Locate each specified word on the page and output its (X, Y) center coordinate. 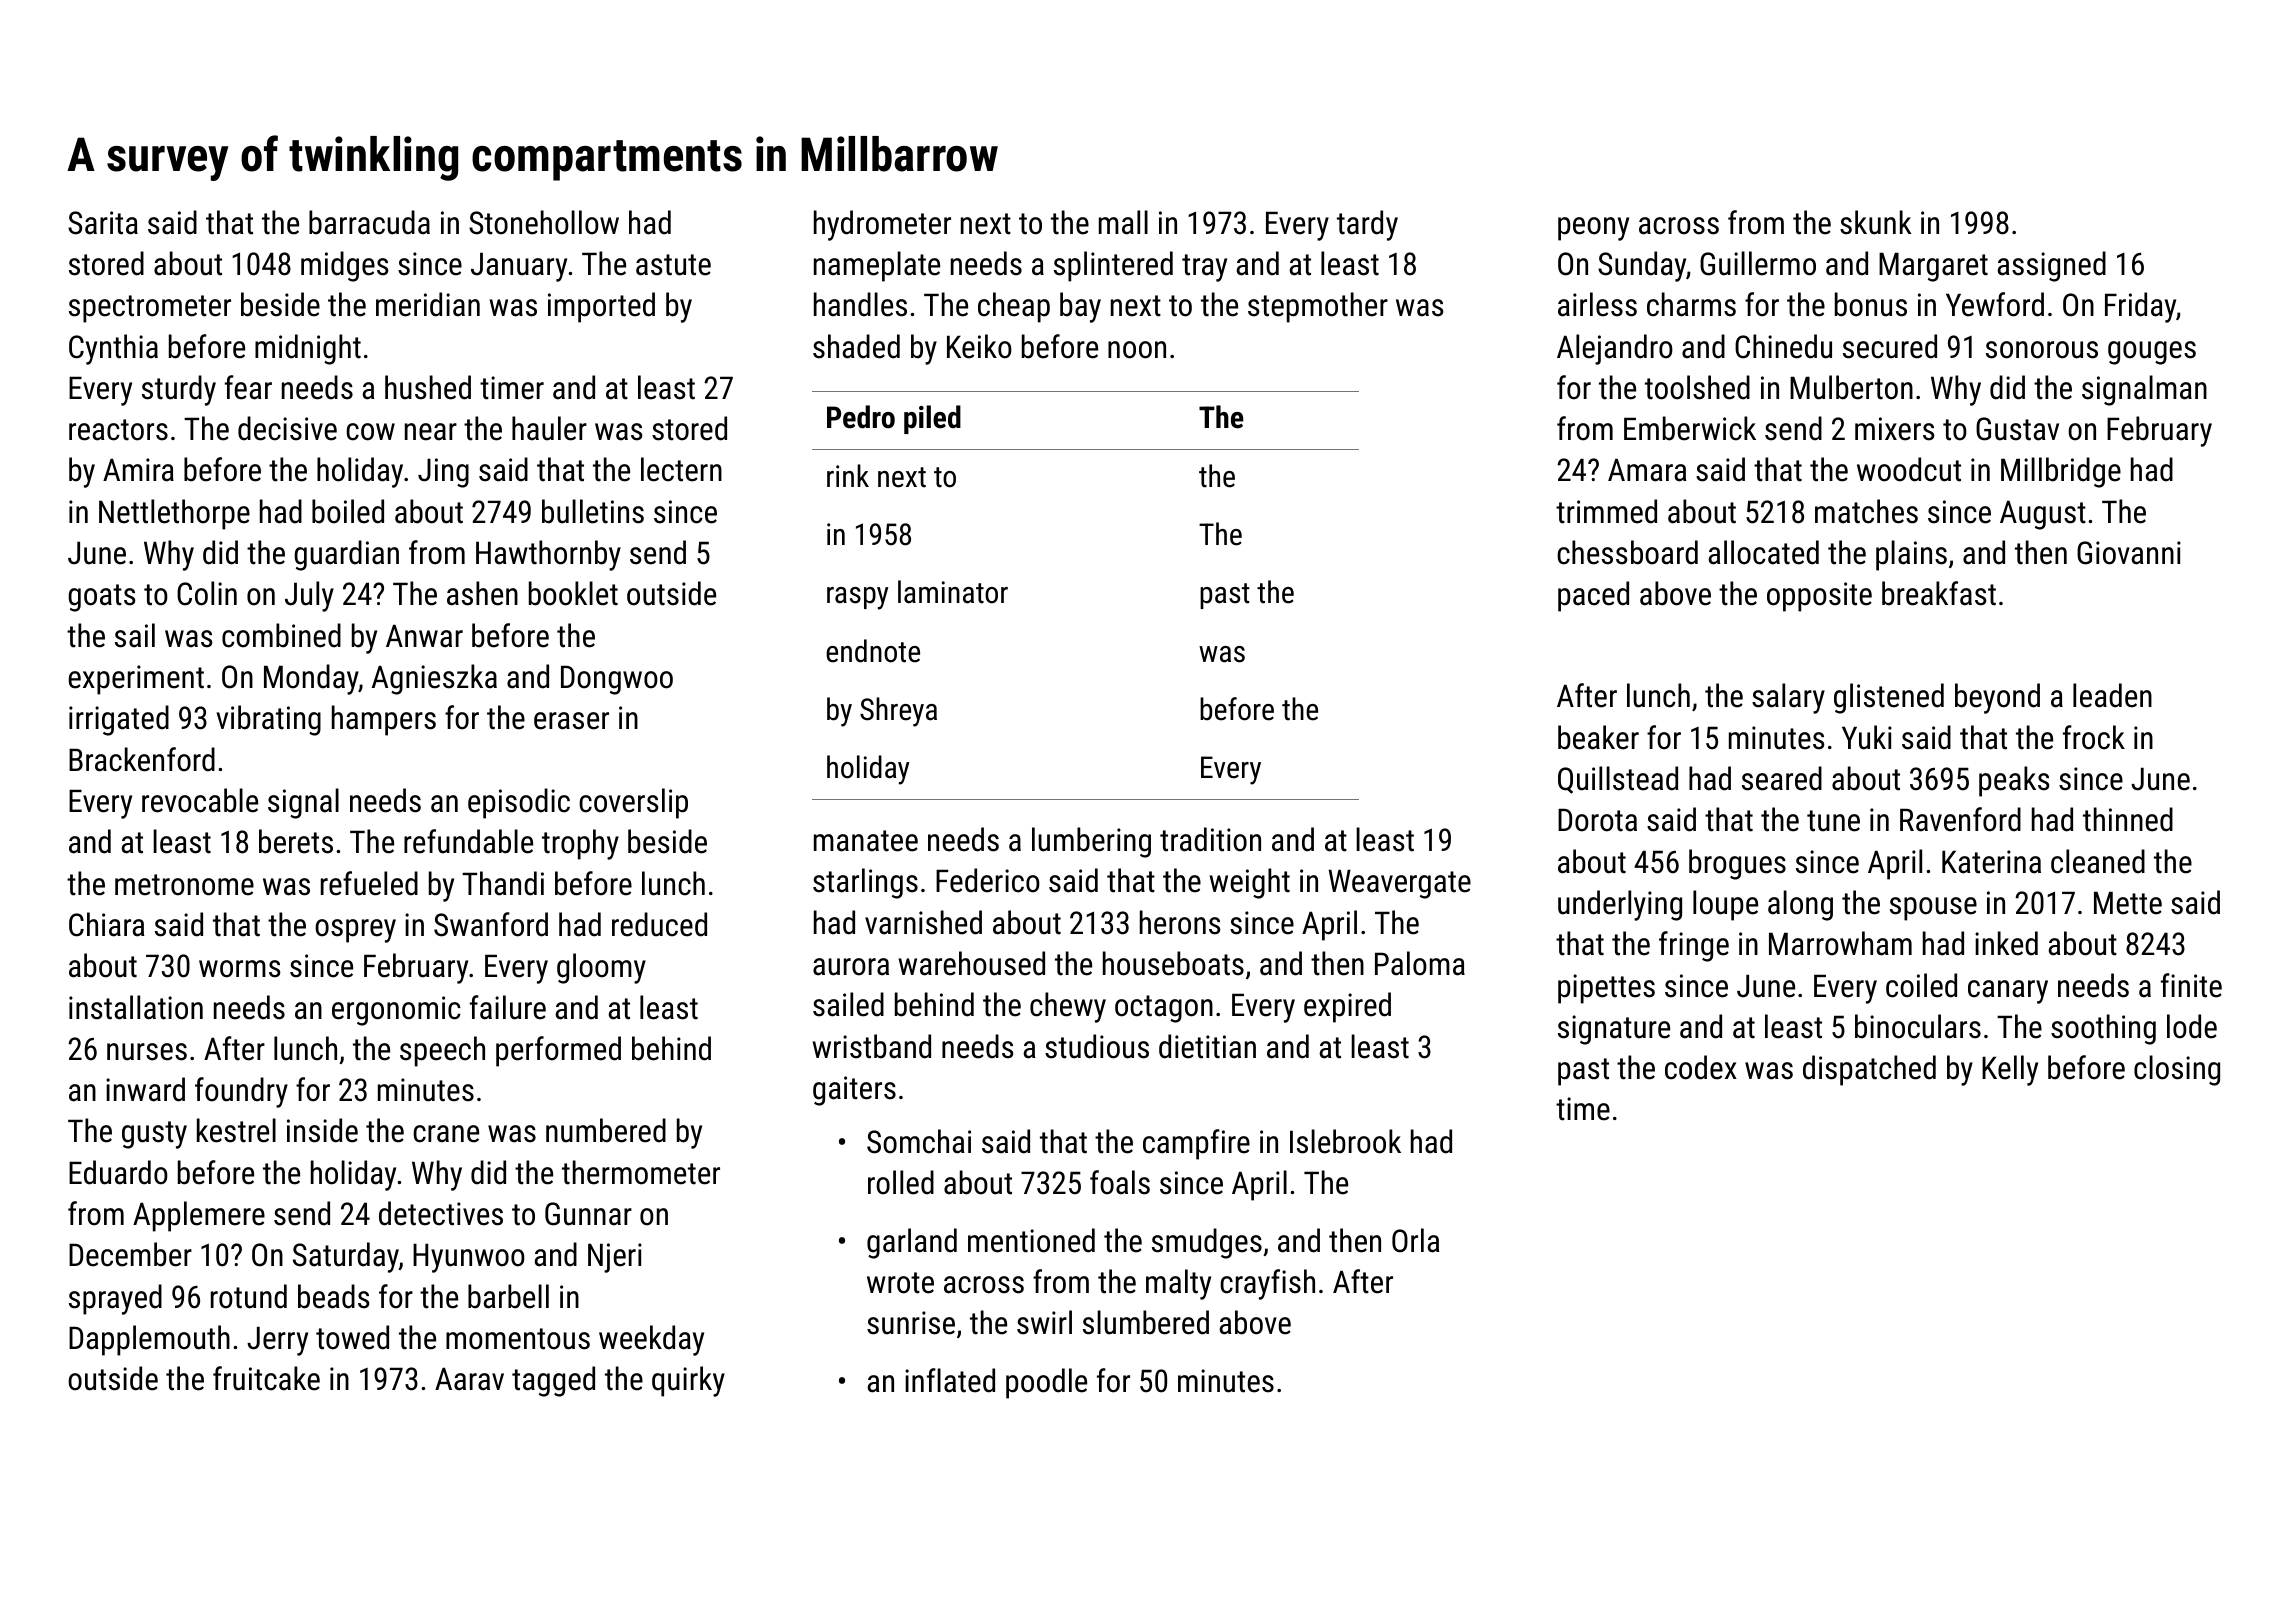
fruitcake (266, 1378)
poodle (1046, 1383)
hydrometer (882, 225)
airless (1597, 304)
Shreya (898, 712)
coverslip (633, 803)
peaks (2014, 781)
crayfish (1267, 1284)
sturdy (179, 390)
